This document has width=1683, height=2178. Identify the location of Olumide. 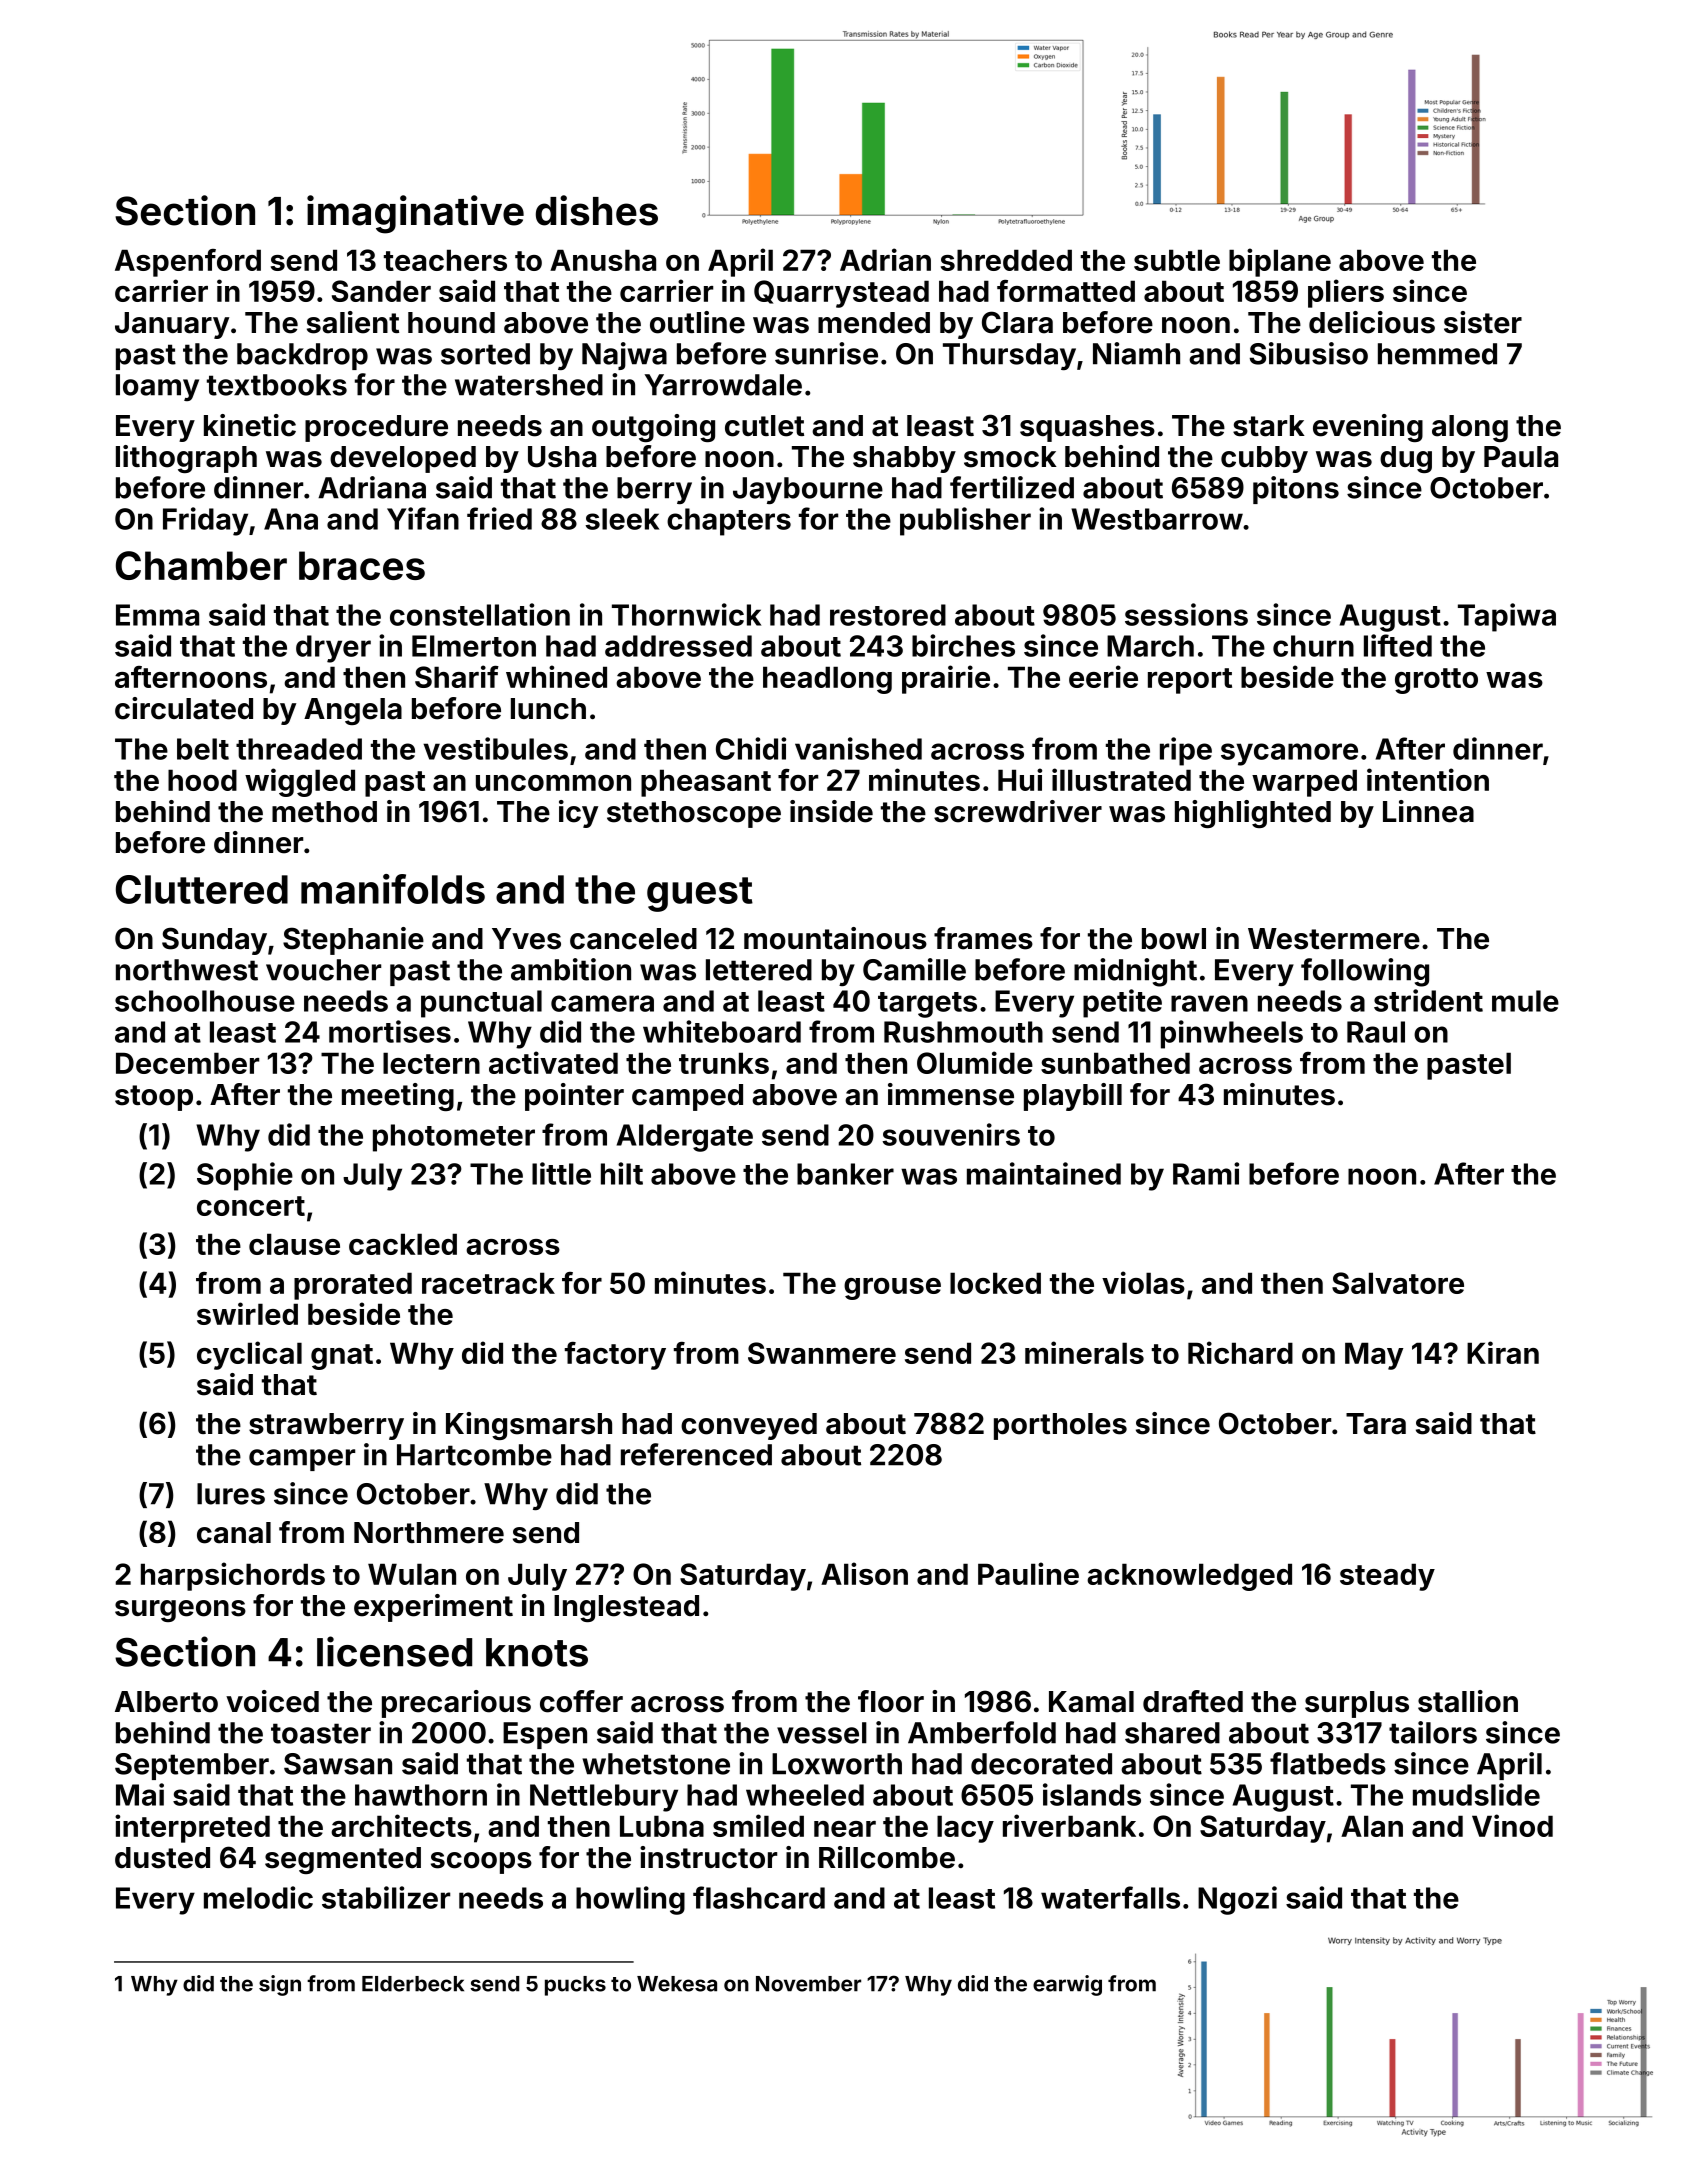
(975, 1062).
